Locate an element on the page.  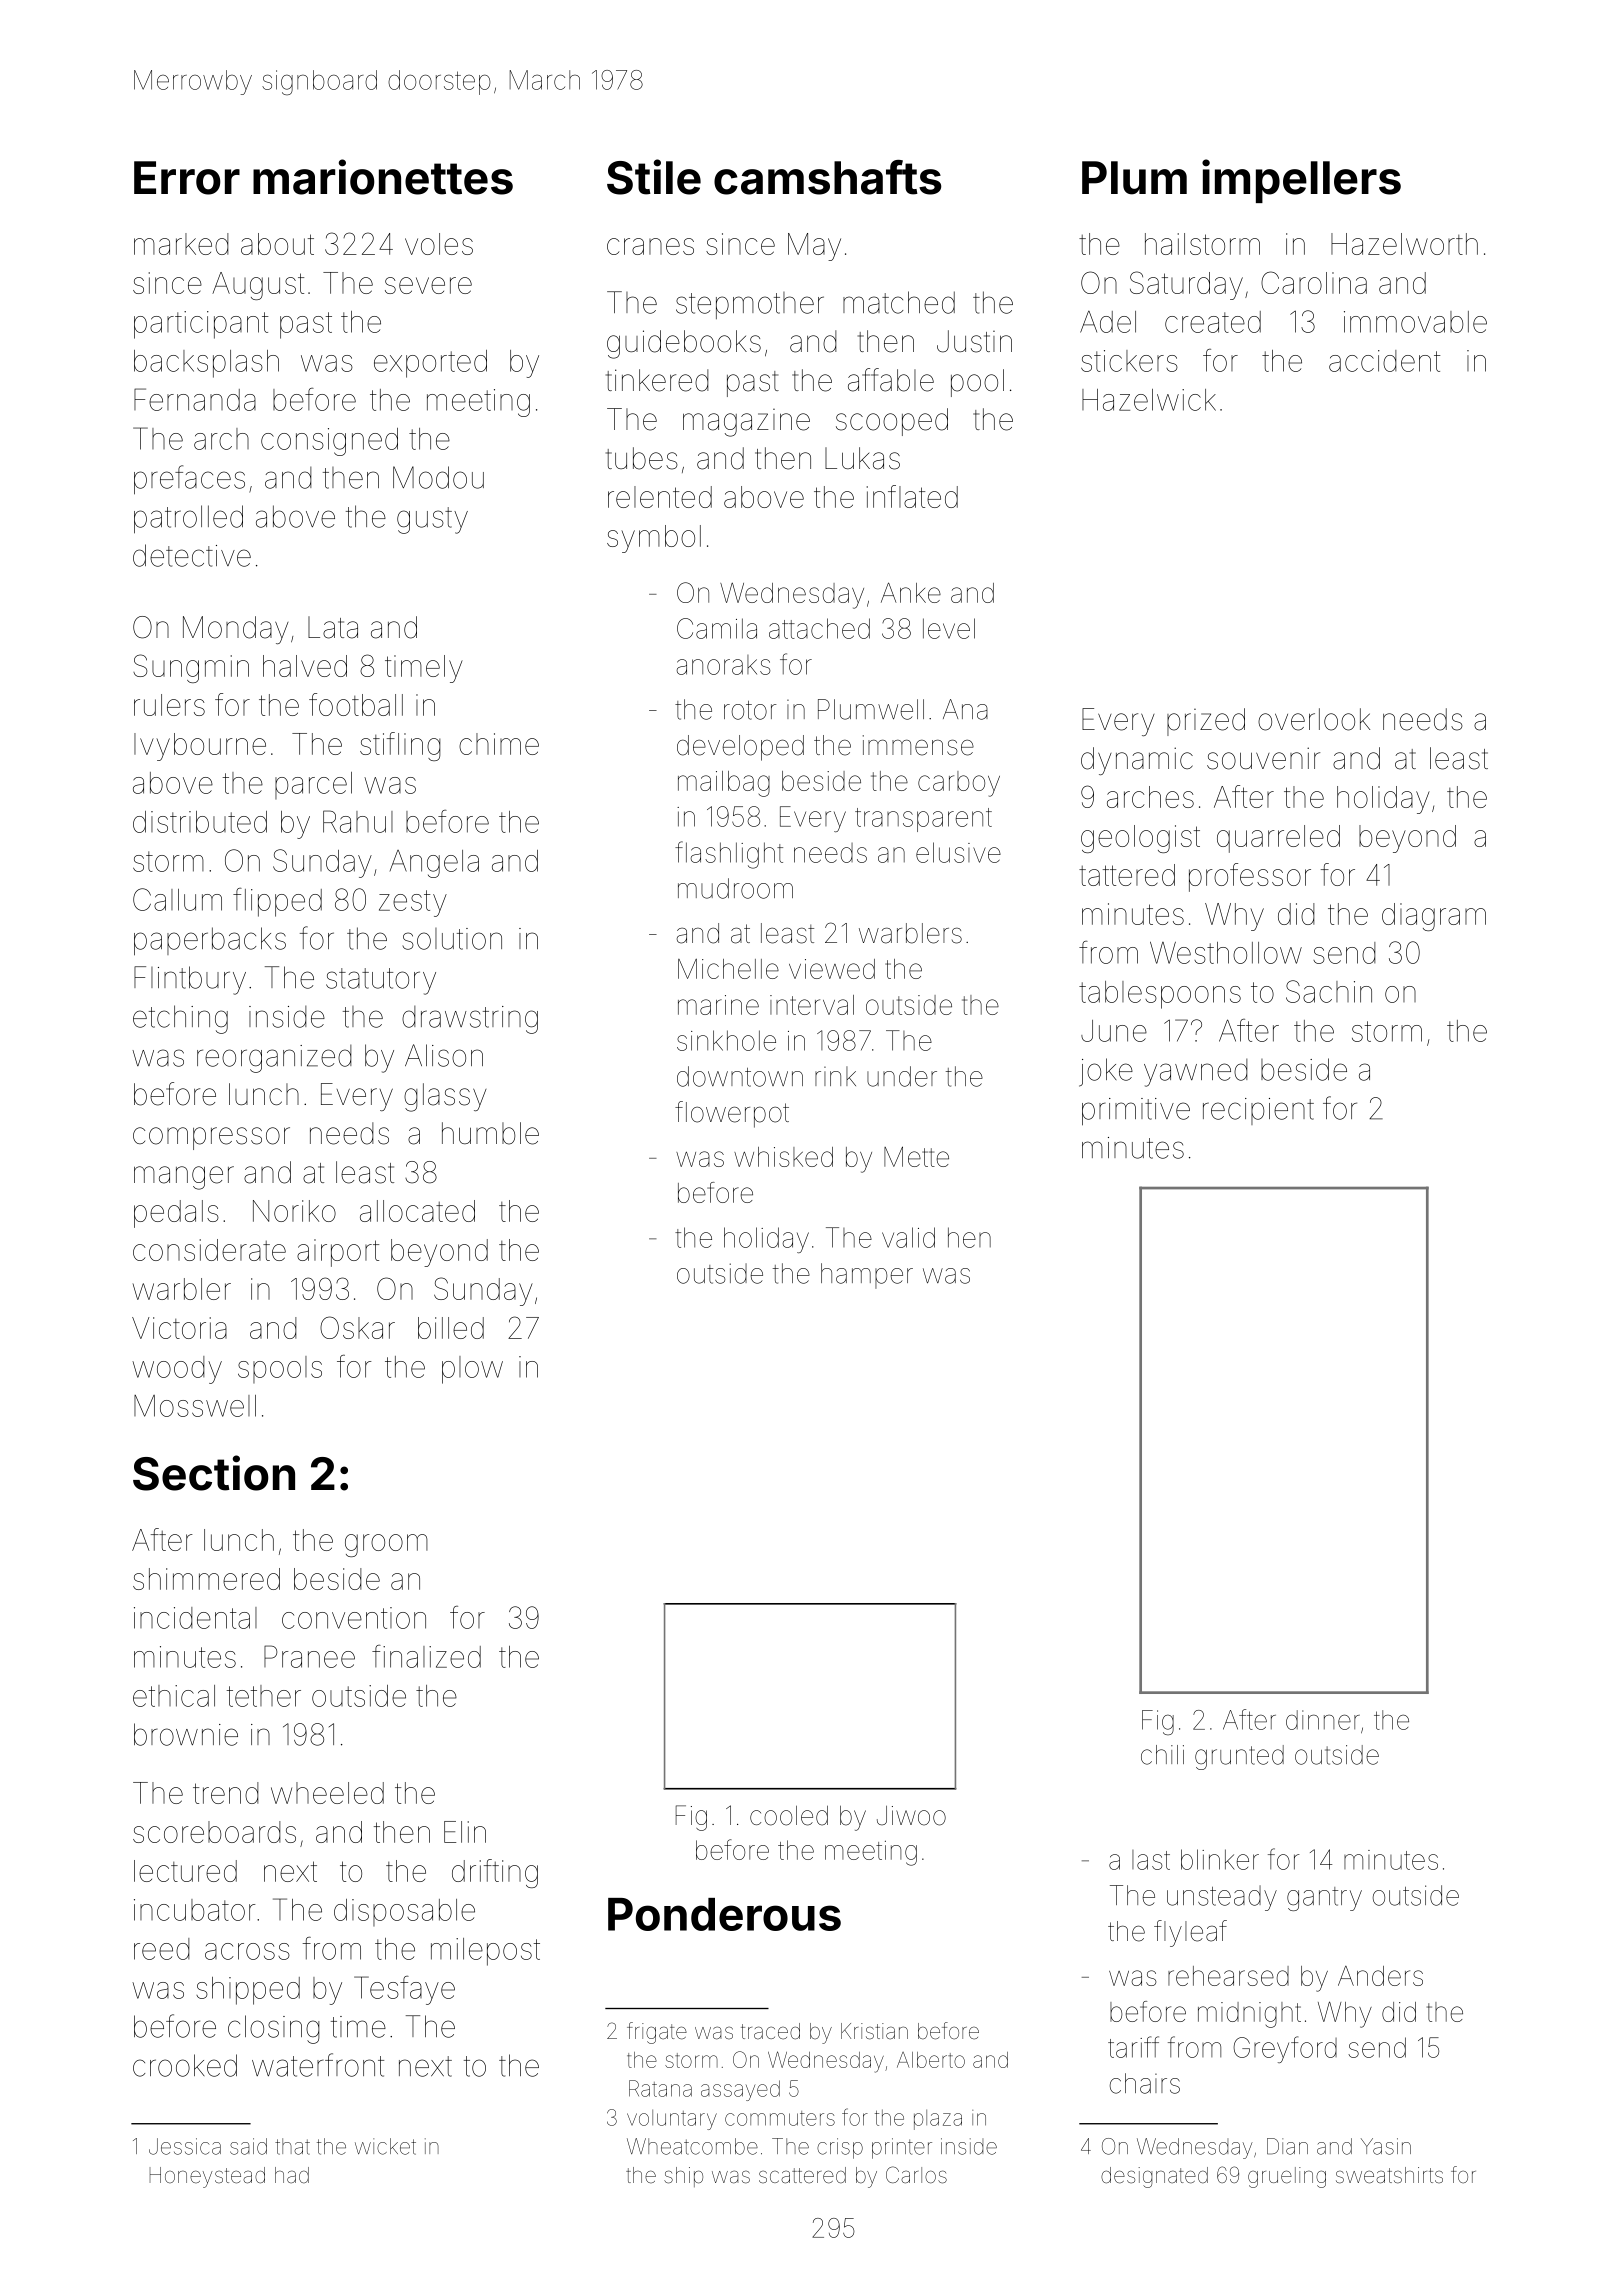
chime is located at coordinates (499, 744).
